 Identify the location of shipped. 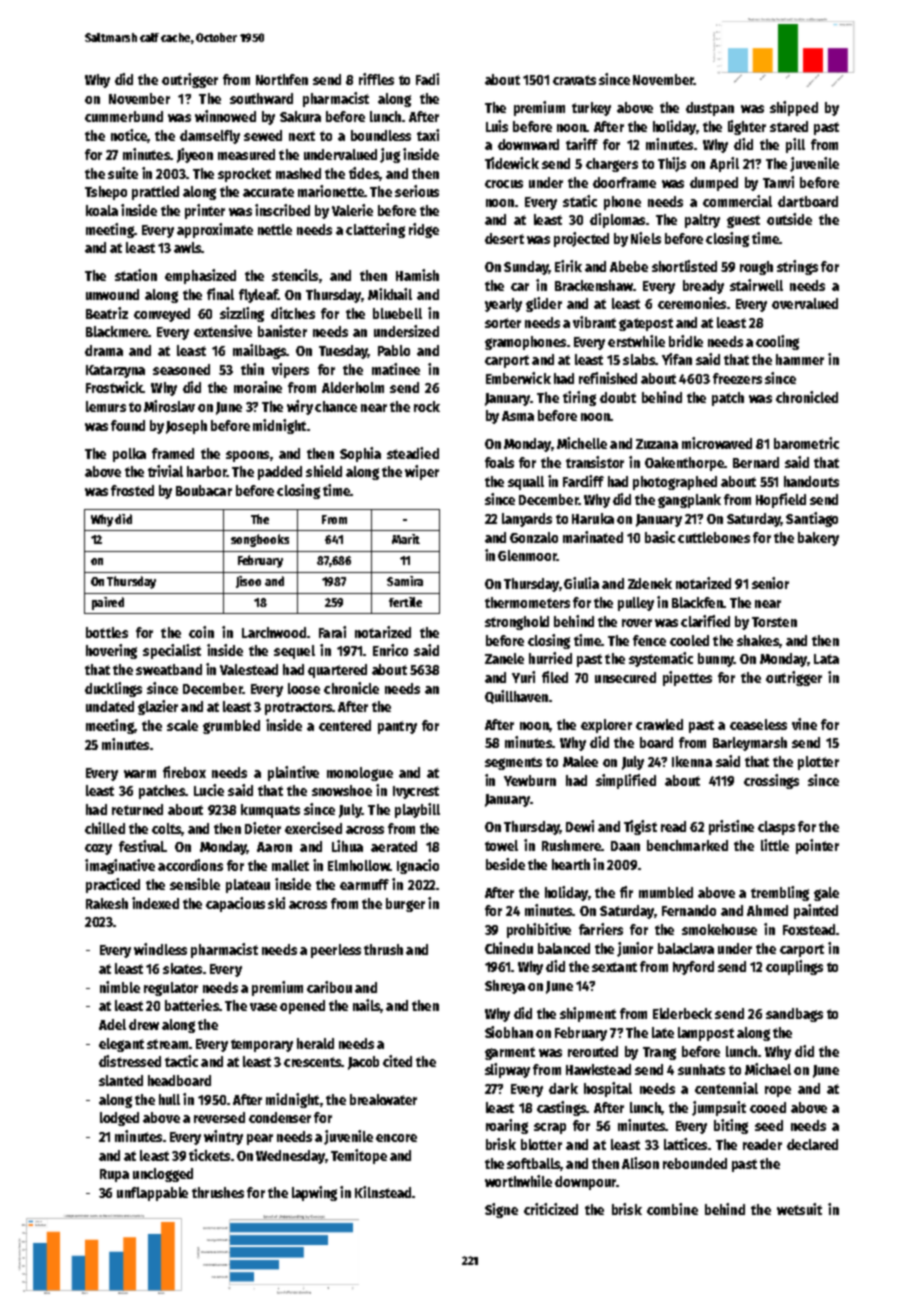
(794, 108).
